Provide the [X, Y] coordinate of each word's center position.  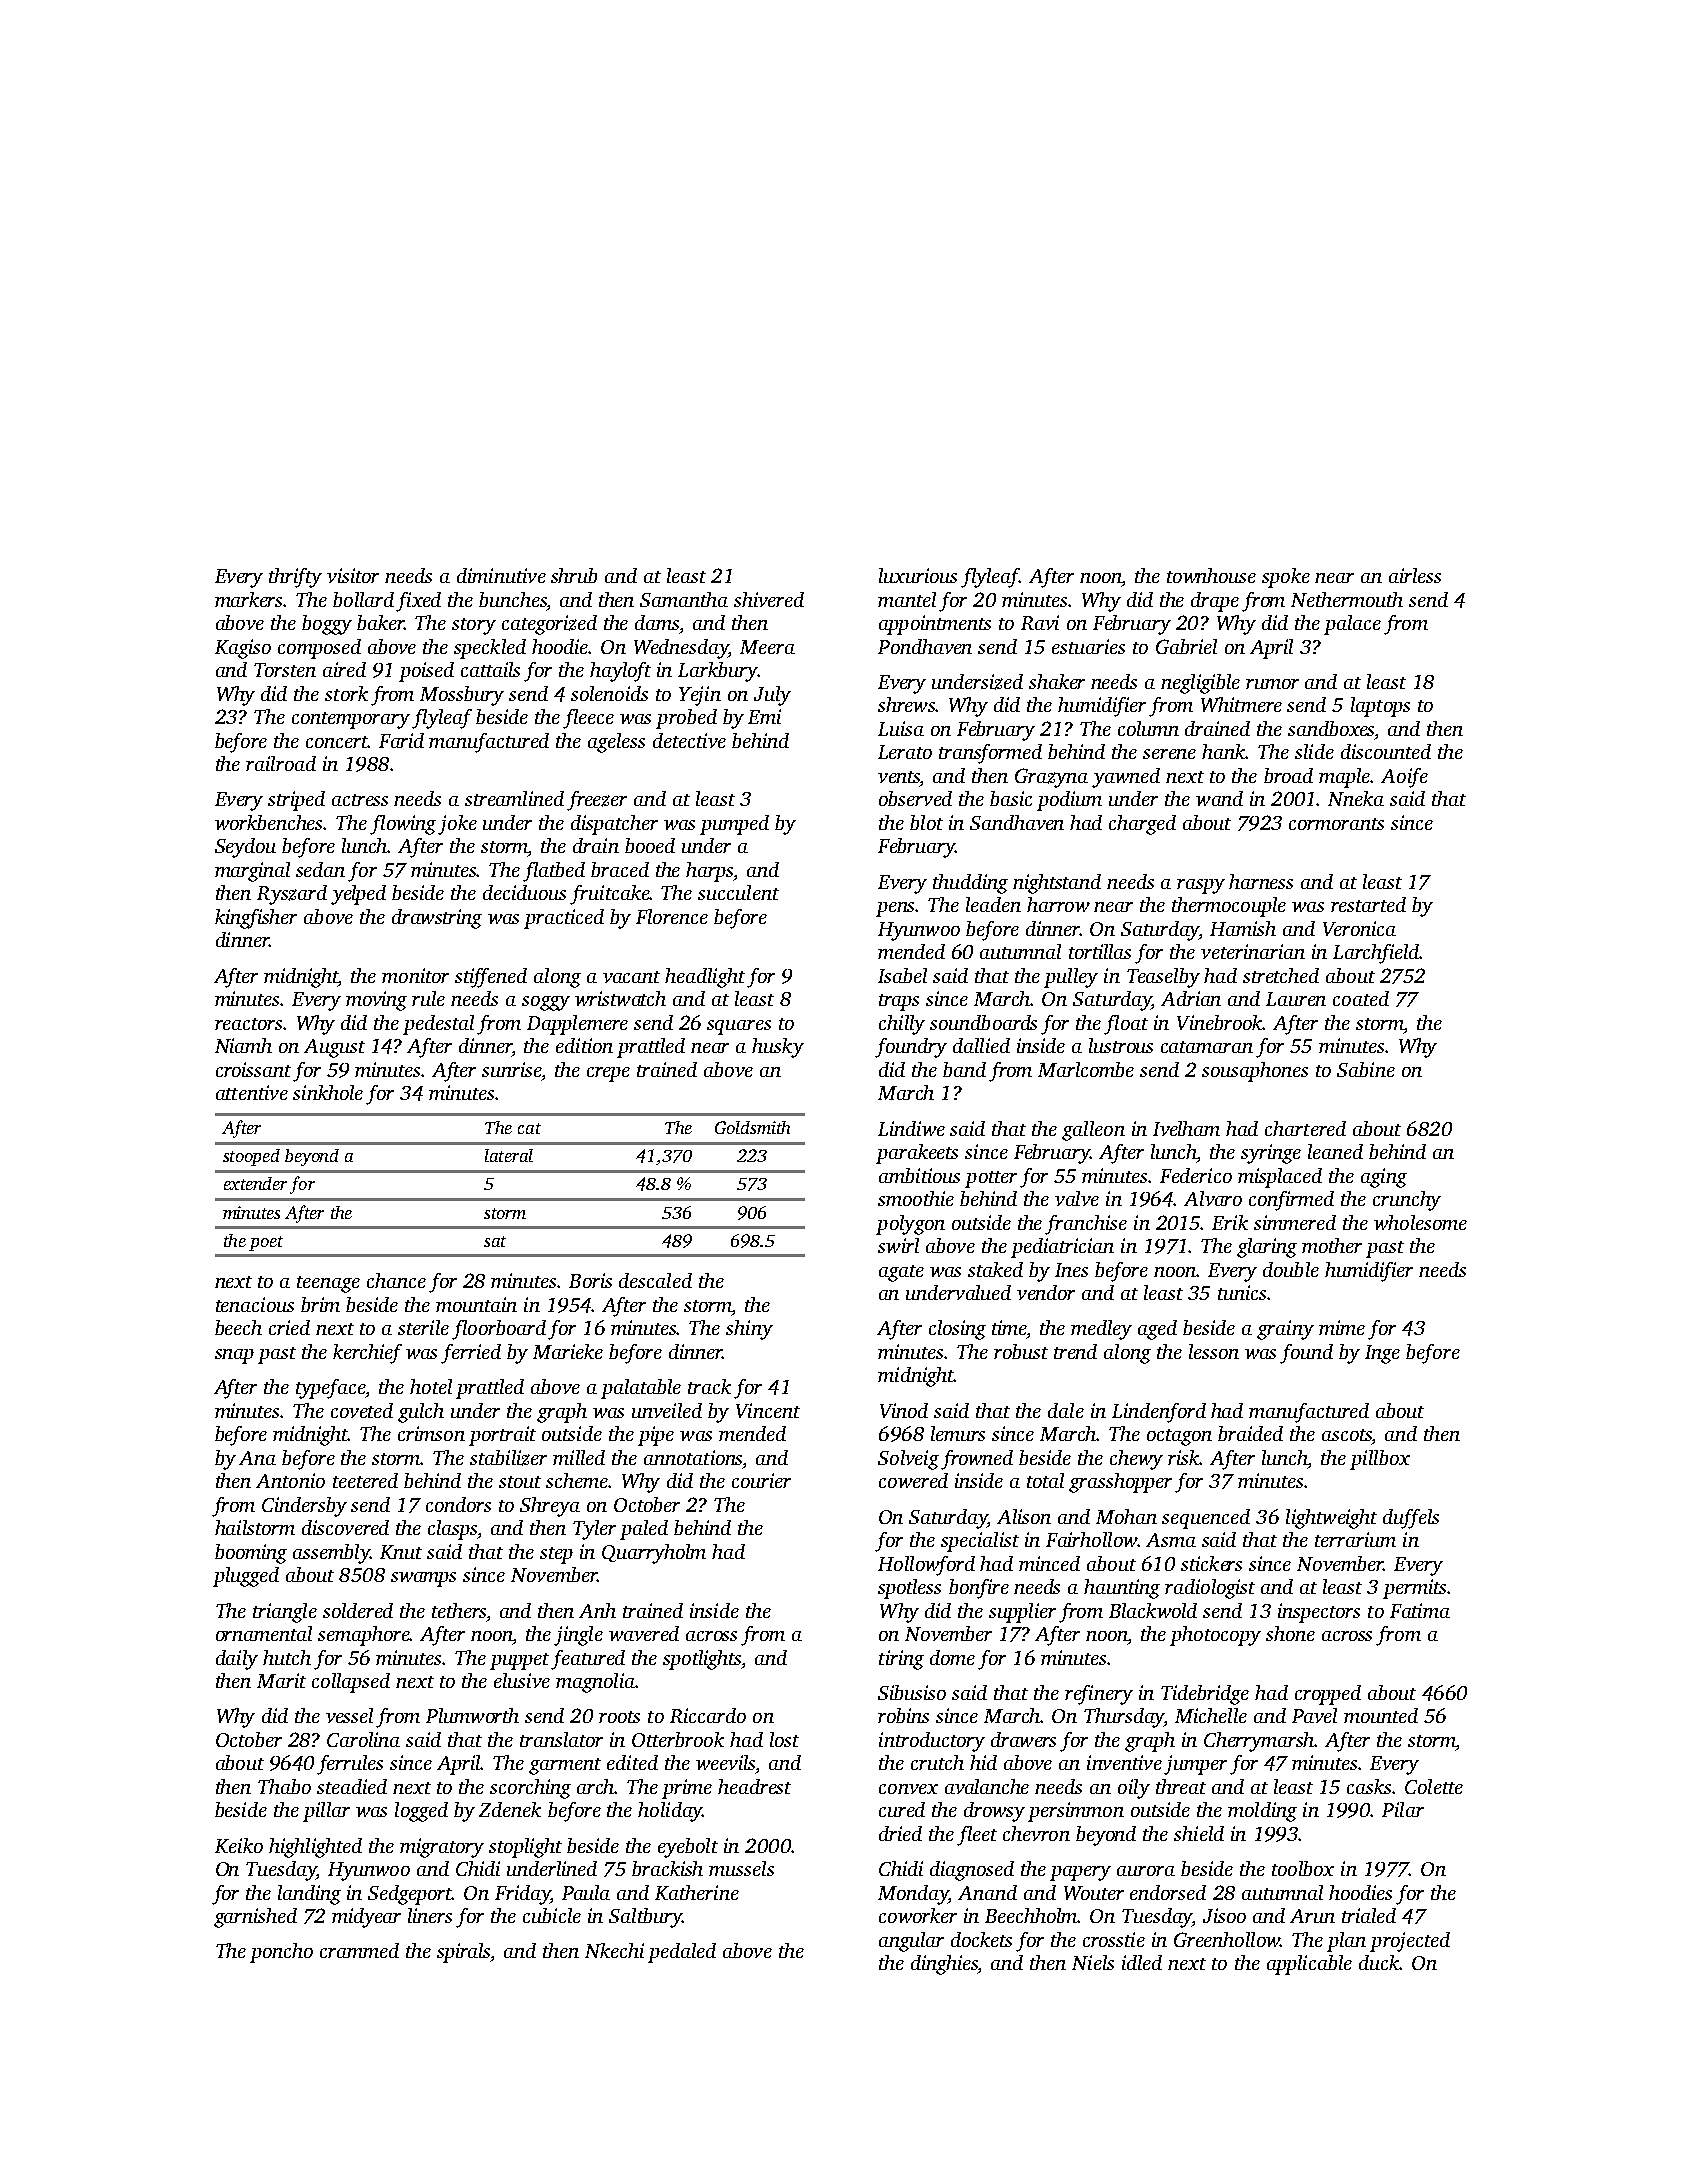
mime [1342, 1327]
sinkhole [328, 1092]
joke [457, 825]
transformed [990, 754]
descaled [655, 1280]
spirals [464, 1953]
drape [1215, 602]
